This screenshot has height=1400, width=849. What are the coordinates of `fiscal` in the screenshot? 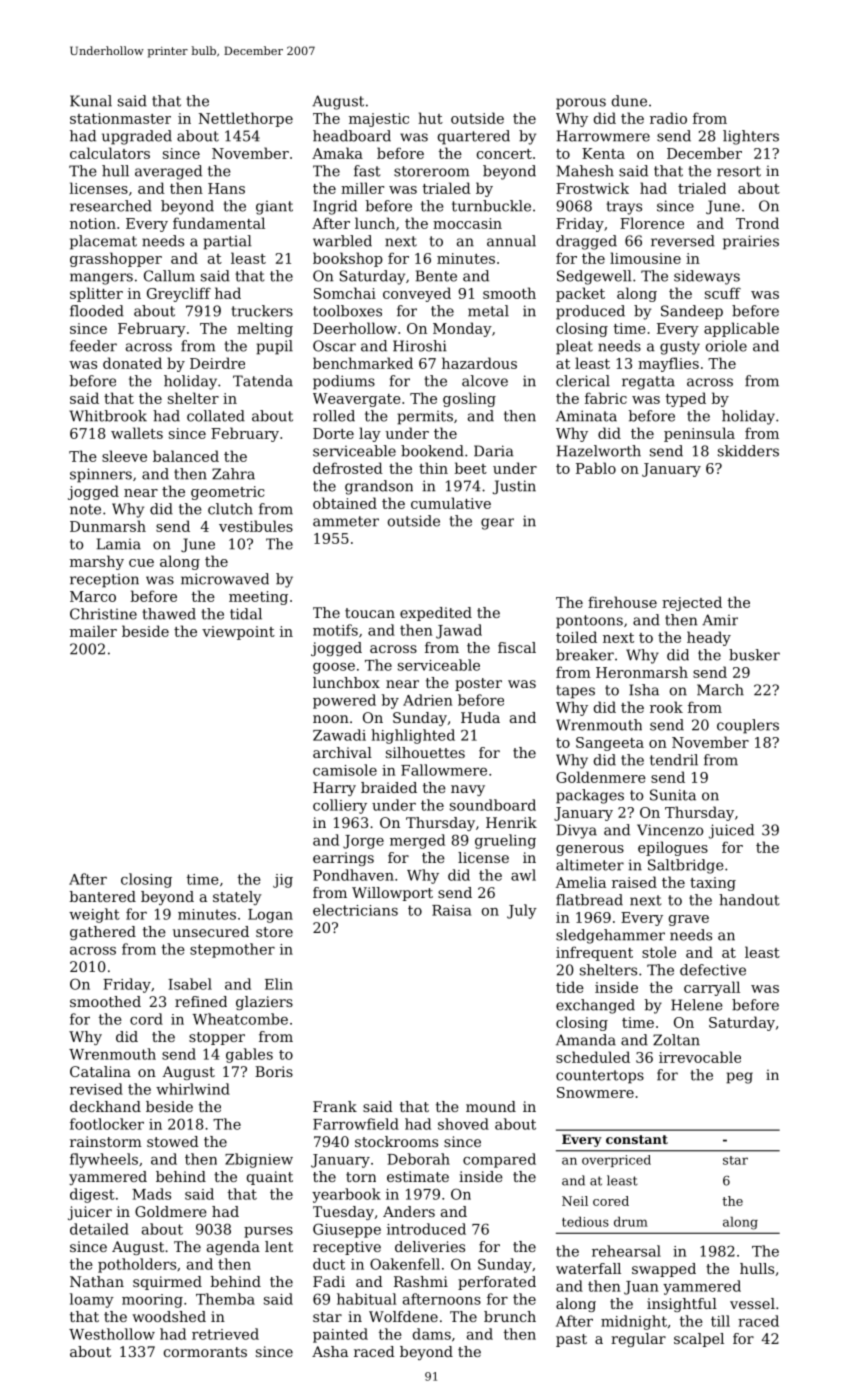 It's located at (517, 647).
